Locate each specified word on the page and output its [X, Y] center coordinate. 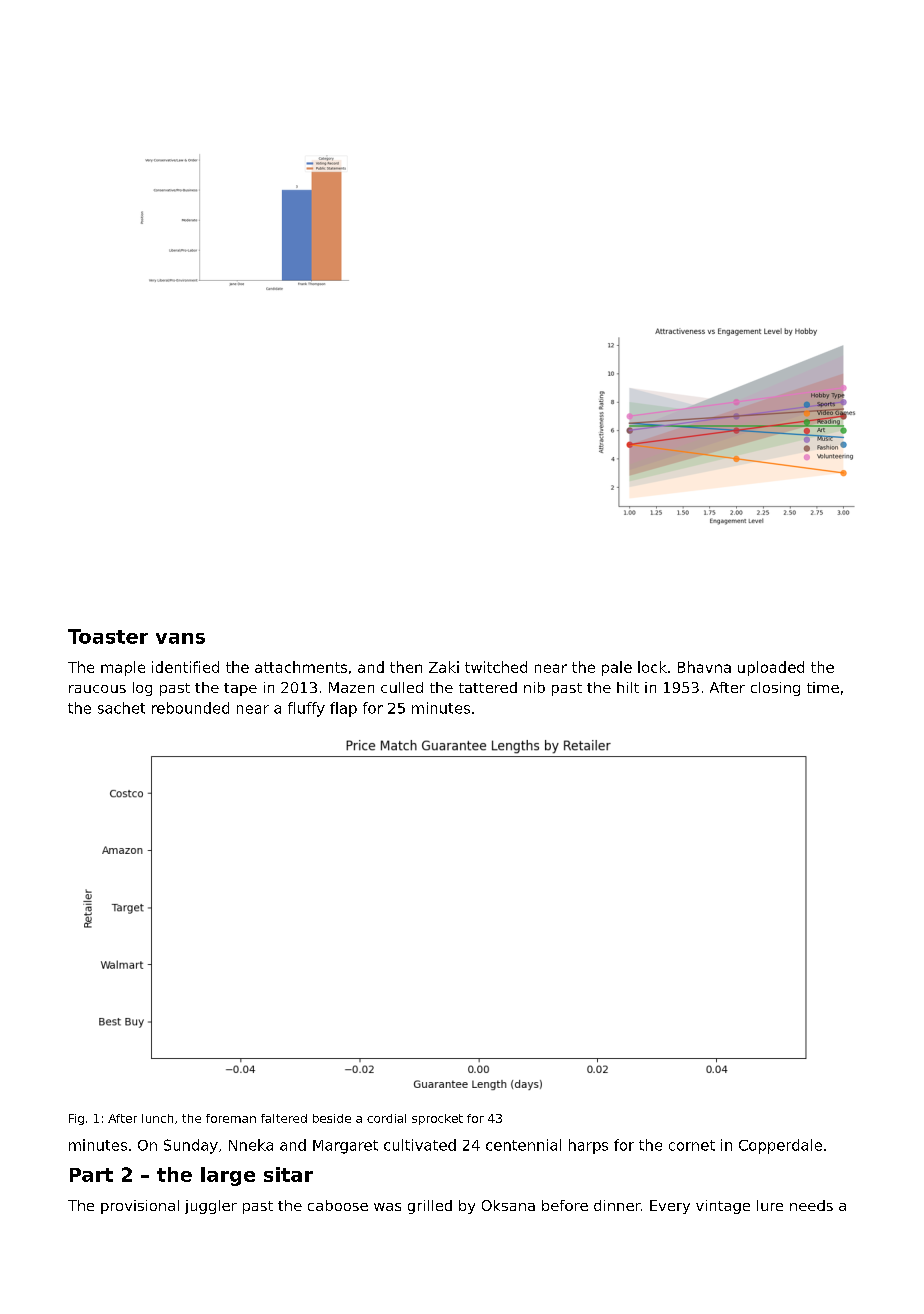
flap [343, 709]
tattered [488, 687]
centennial [523, 1145]
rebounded [190, 708]
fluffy [306, 709]
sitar [288, 1174]
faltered [284, 1118]
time [823, 687]
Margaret [345, 1147]
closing [775, 689]
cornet [692, 1145]
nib [534, 687]
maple [123, 668]
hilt [628, 687]
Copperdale [780, 1146]
